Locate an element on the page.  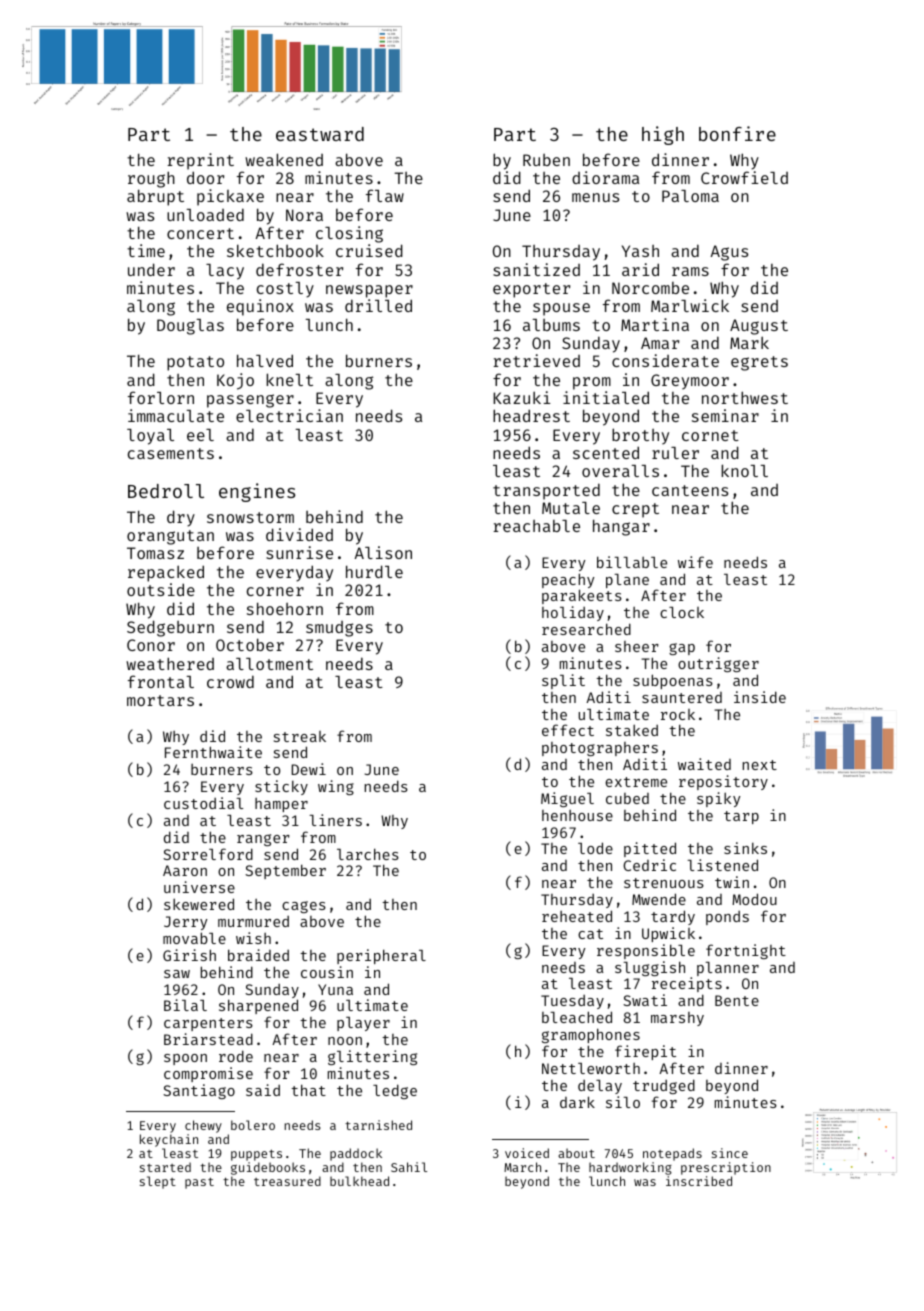
rams is located at coordinates (690, 271).
